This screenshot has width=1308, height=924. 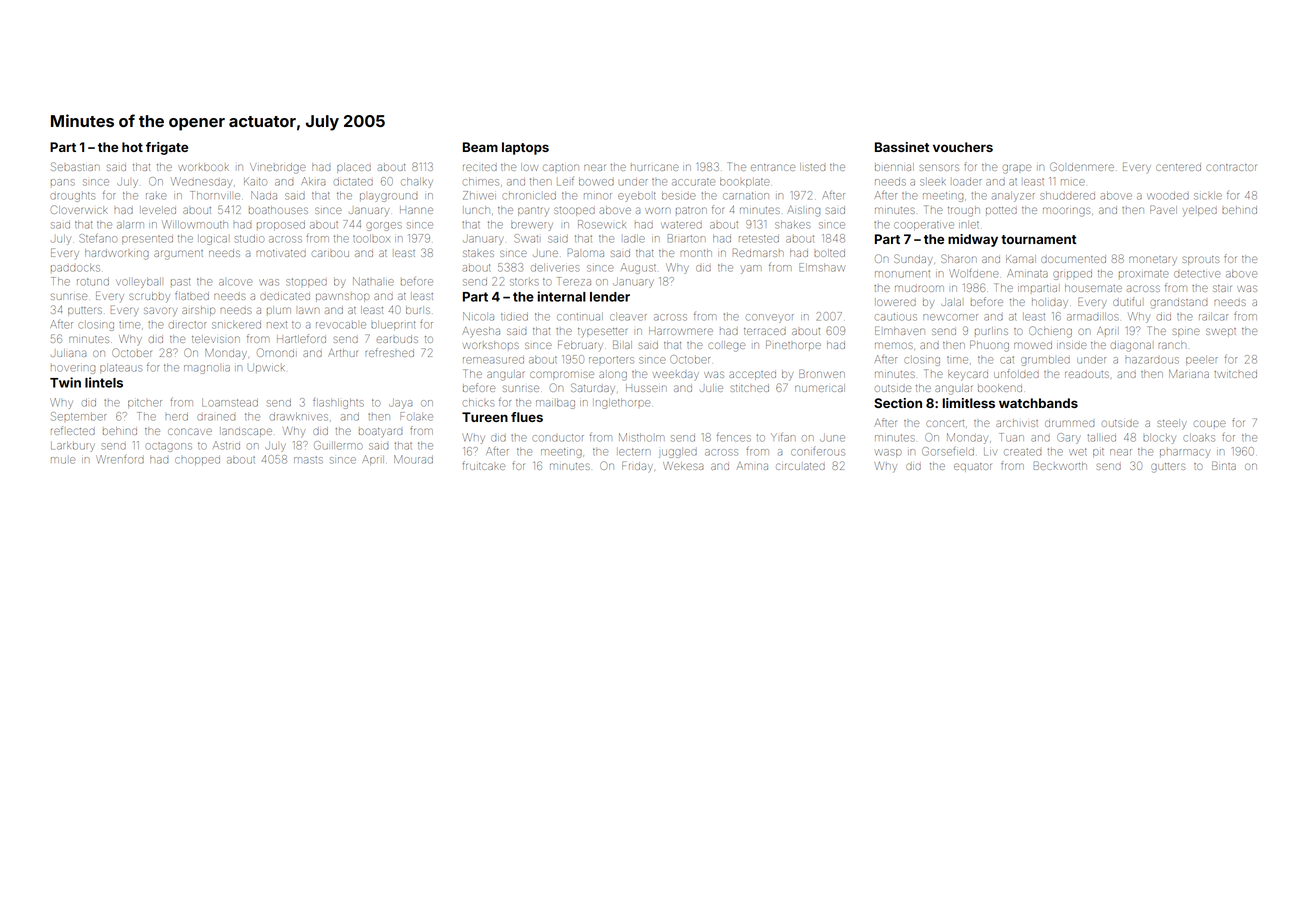 I want to click on lowered, so click(x=895, y=302).
